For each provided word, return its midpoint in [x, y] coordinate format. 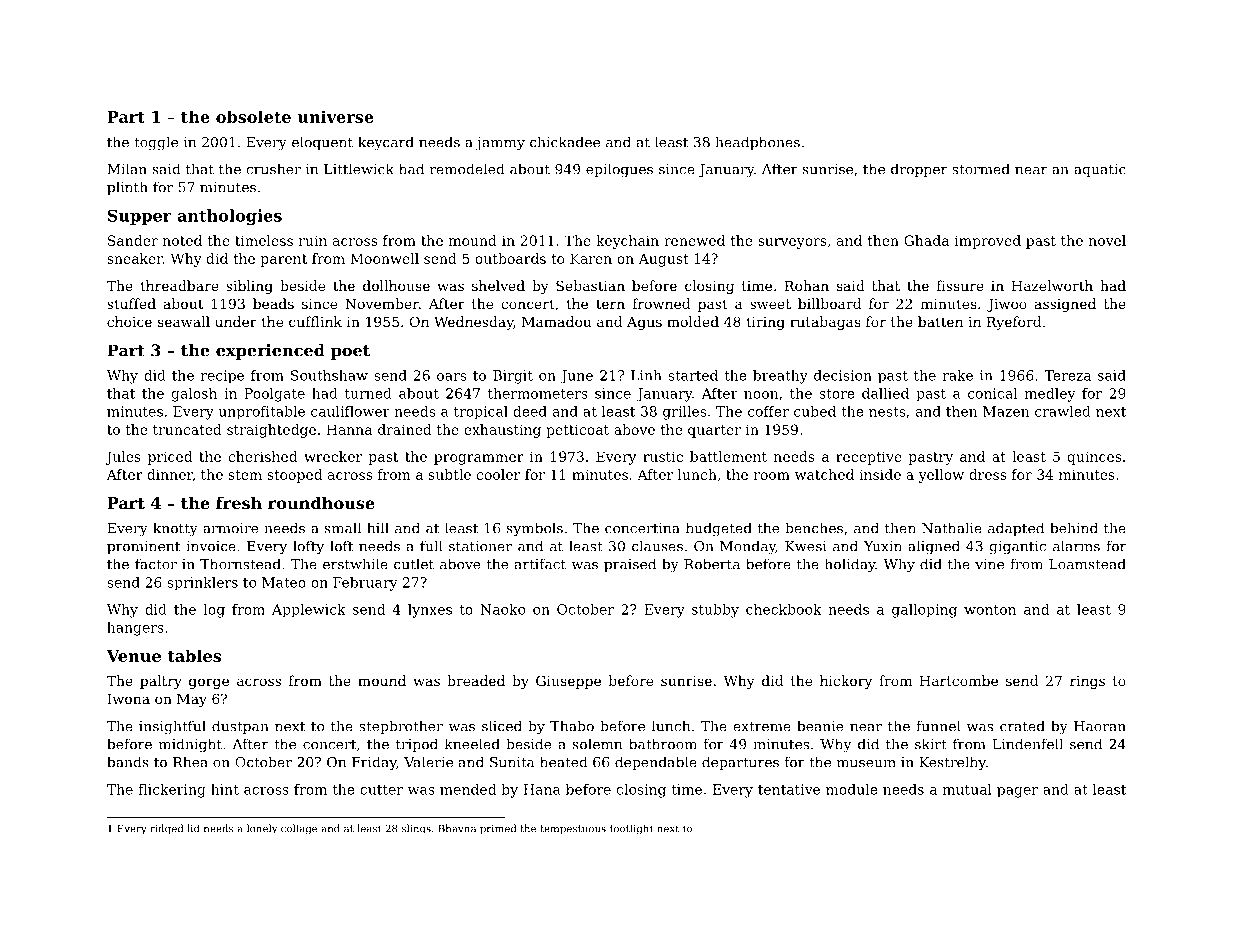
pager [1017, 792]
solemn [597, 744]
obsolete [253, 116]
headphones [758, 143]
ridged [166, 829]
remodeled [467, 169]
